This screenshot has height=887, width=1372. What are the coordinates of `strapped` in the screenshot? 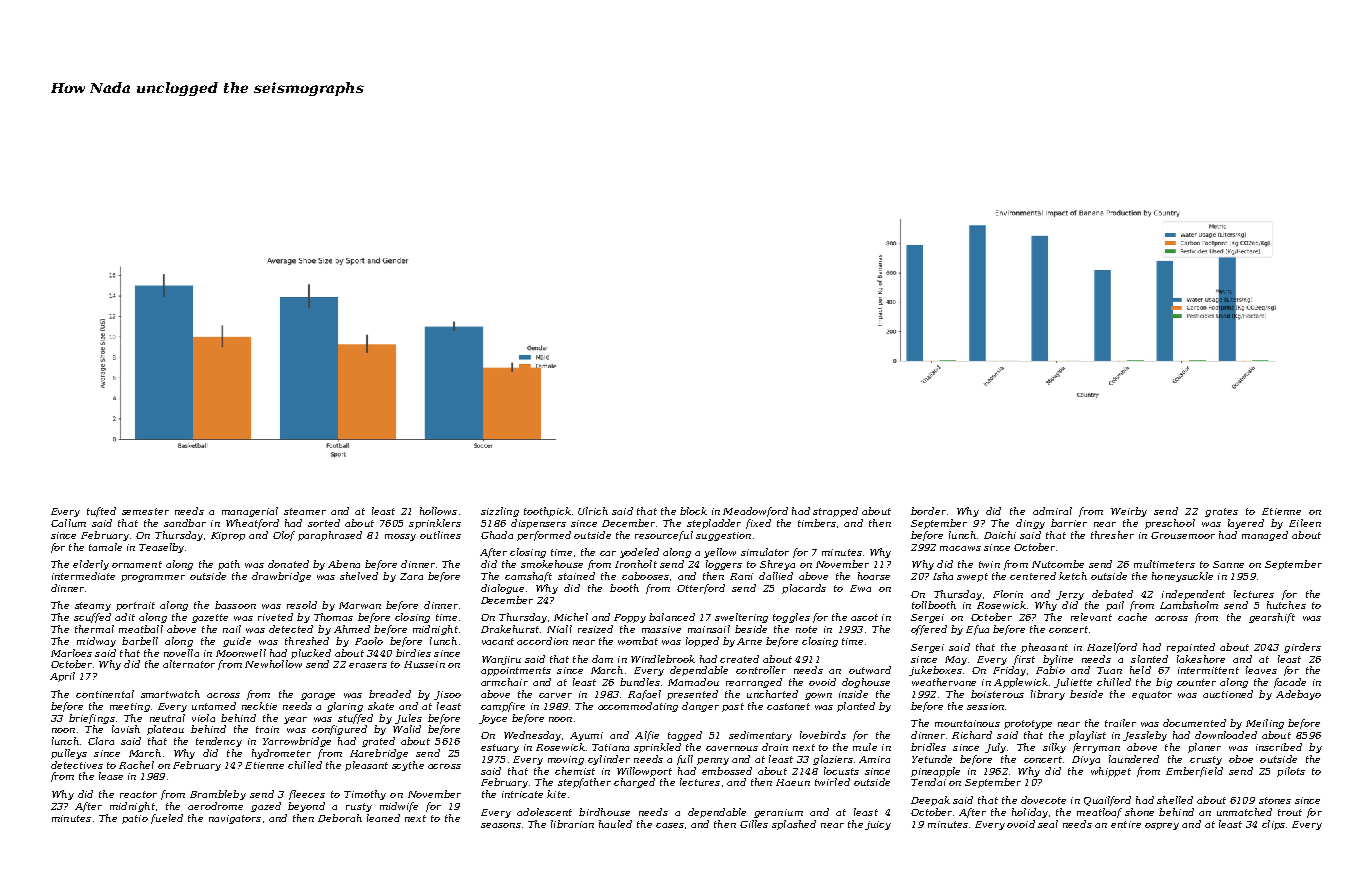 It's located at (835, 512).
